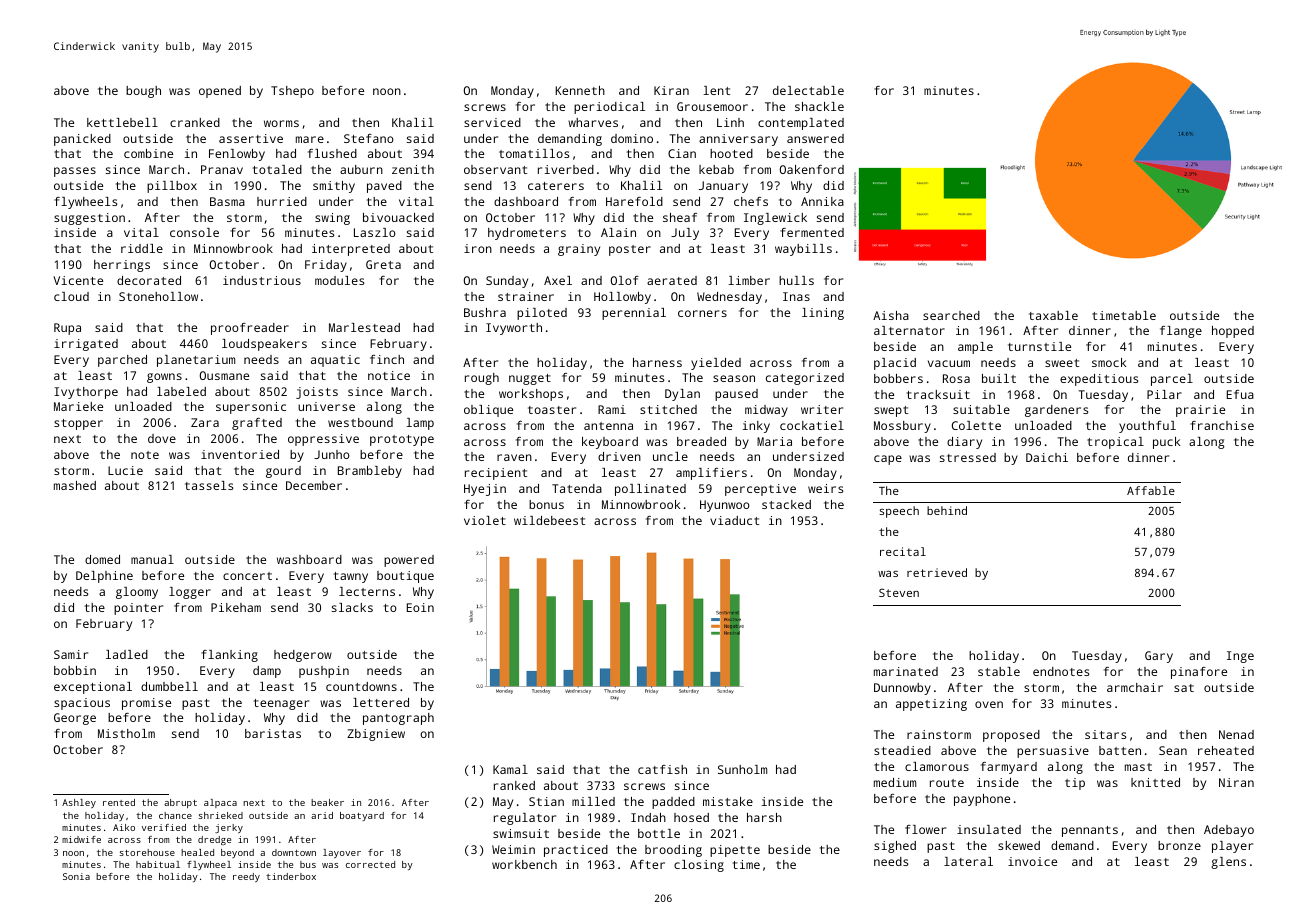  Describe the element at coordinates (273, 733) in the screenshot. I see `baristas` at that location.
